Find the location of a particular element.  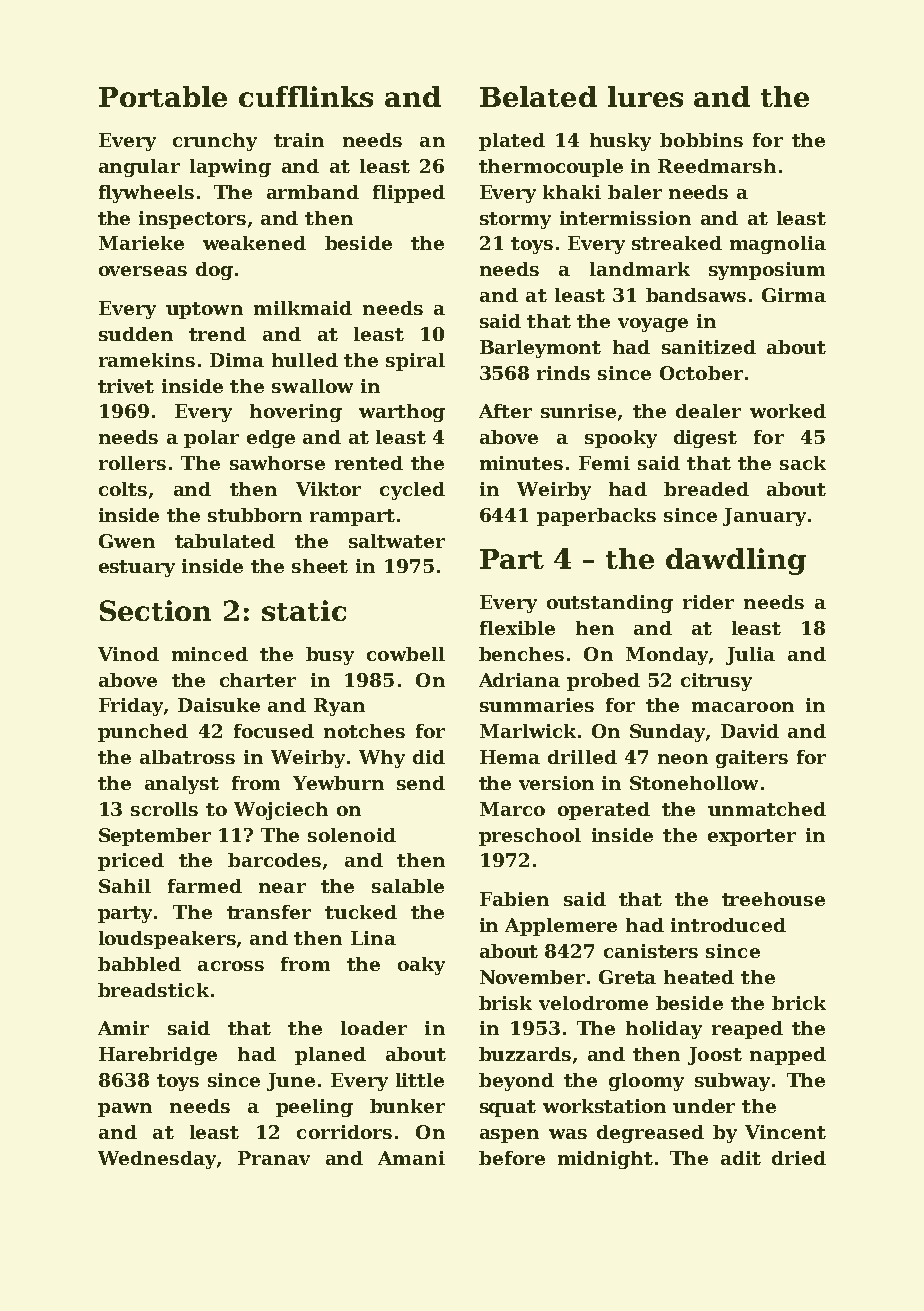

husky is located at coordinates (620, 142).
